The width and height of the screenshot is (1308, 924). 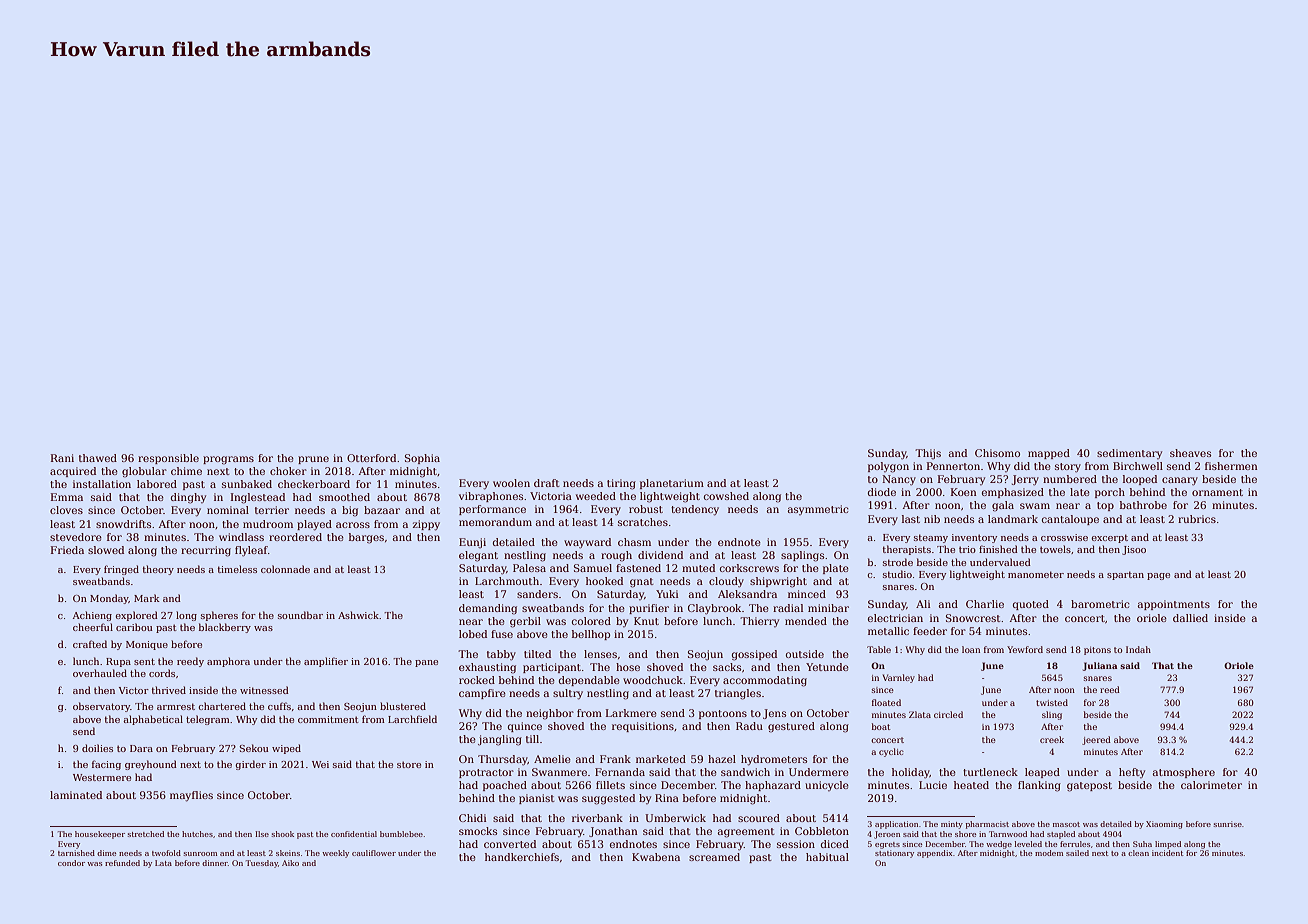 What do you see at coordinates (92, 616) in the screenshot?
I see `Achieng` at bounding box center [92, 616].
